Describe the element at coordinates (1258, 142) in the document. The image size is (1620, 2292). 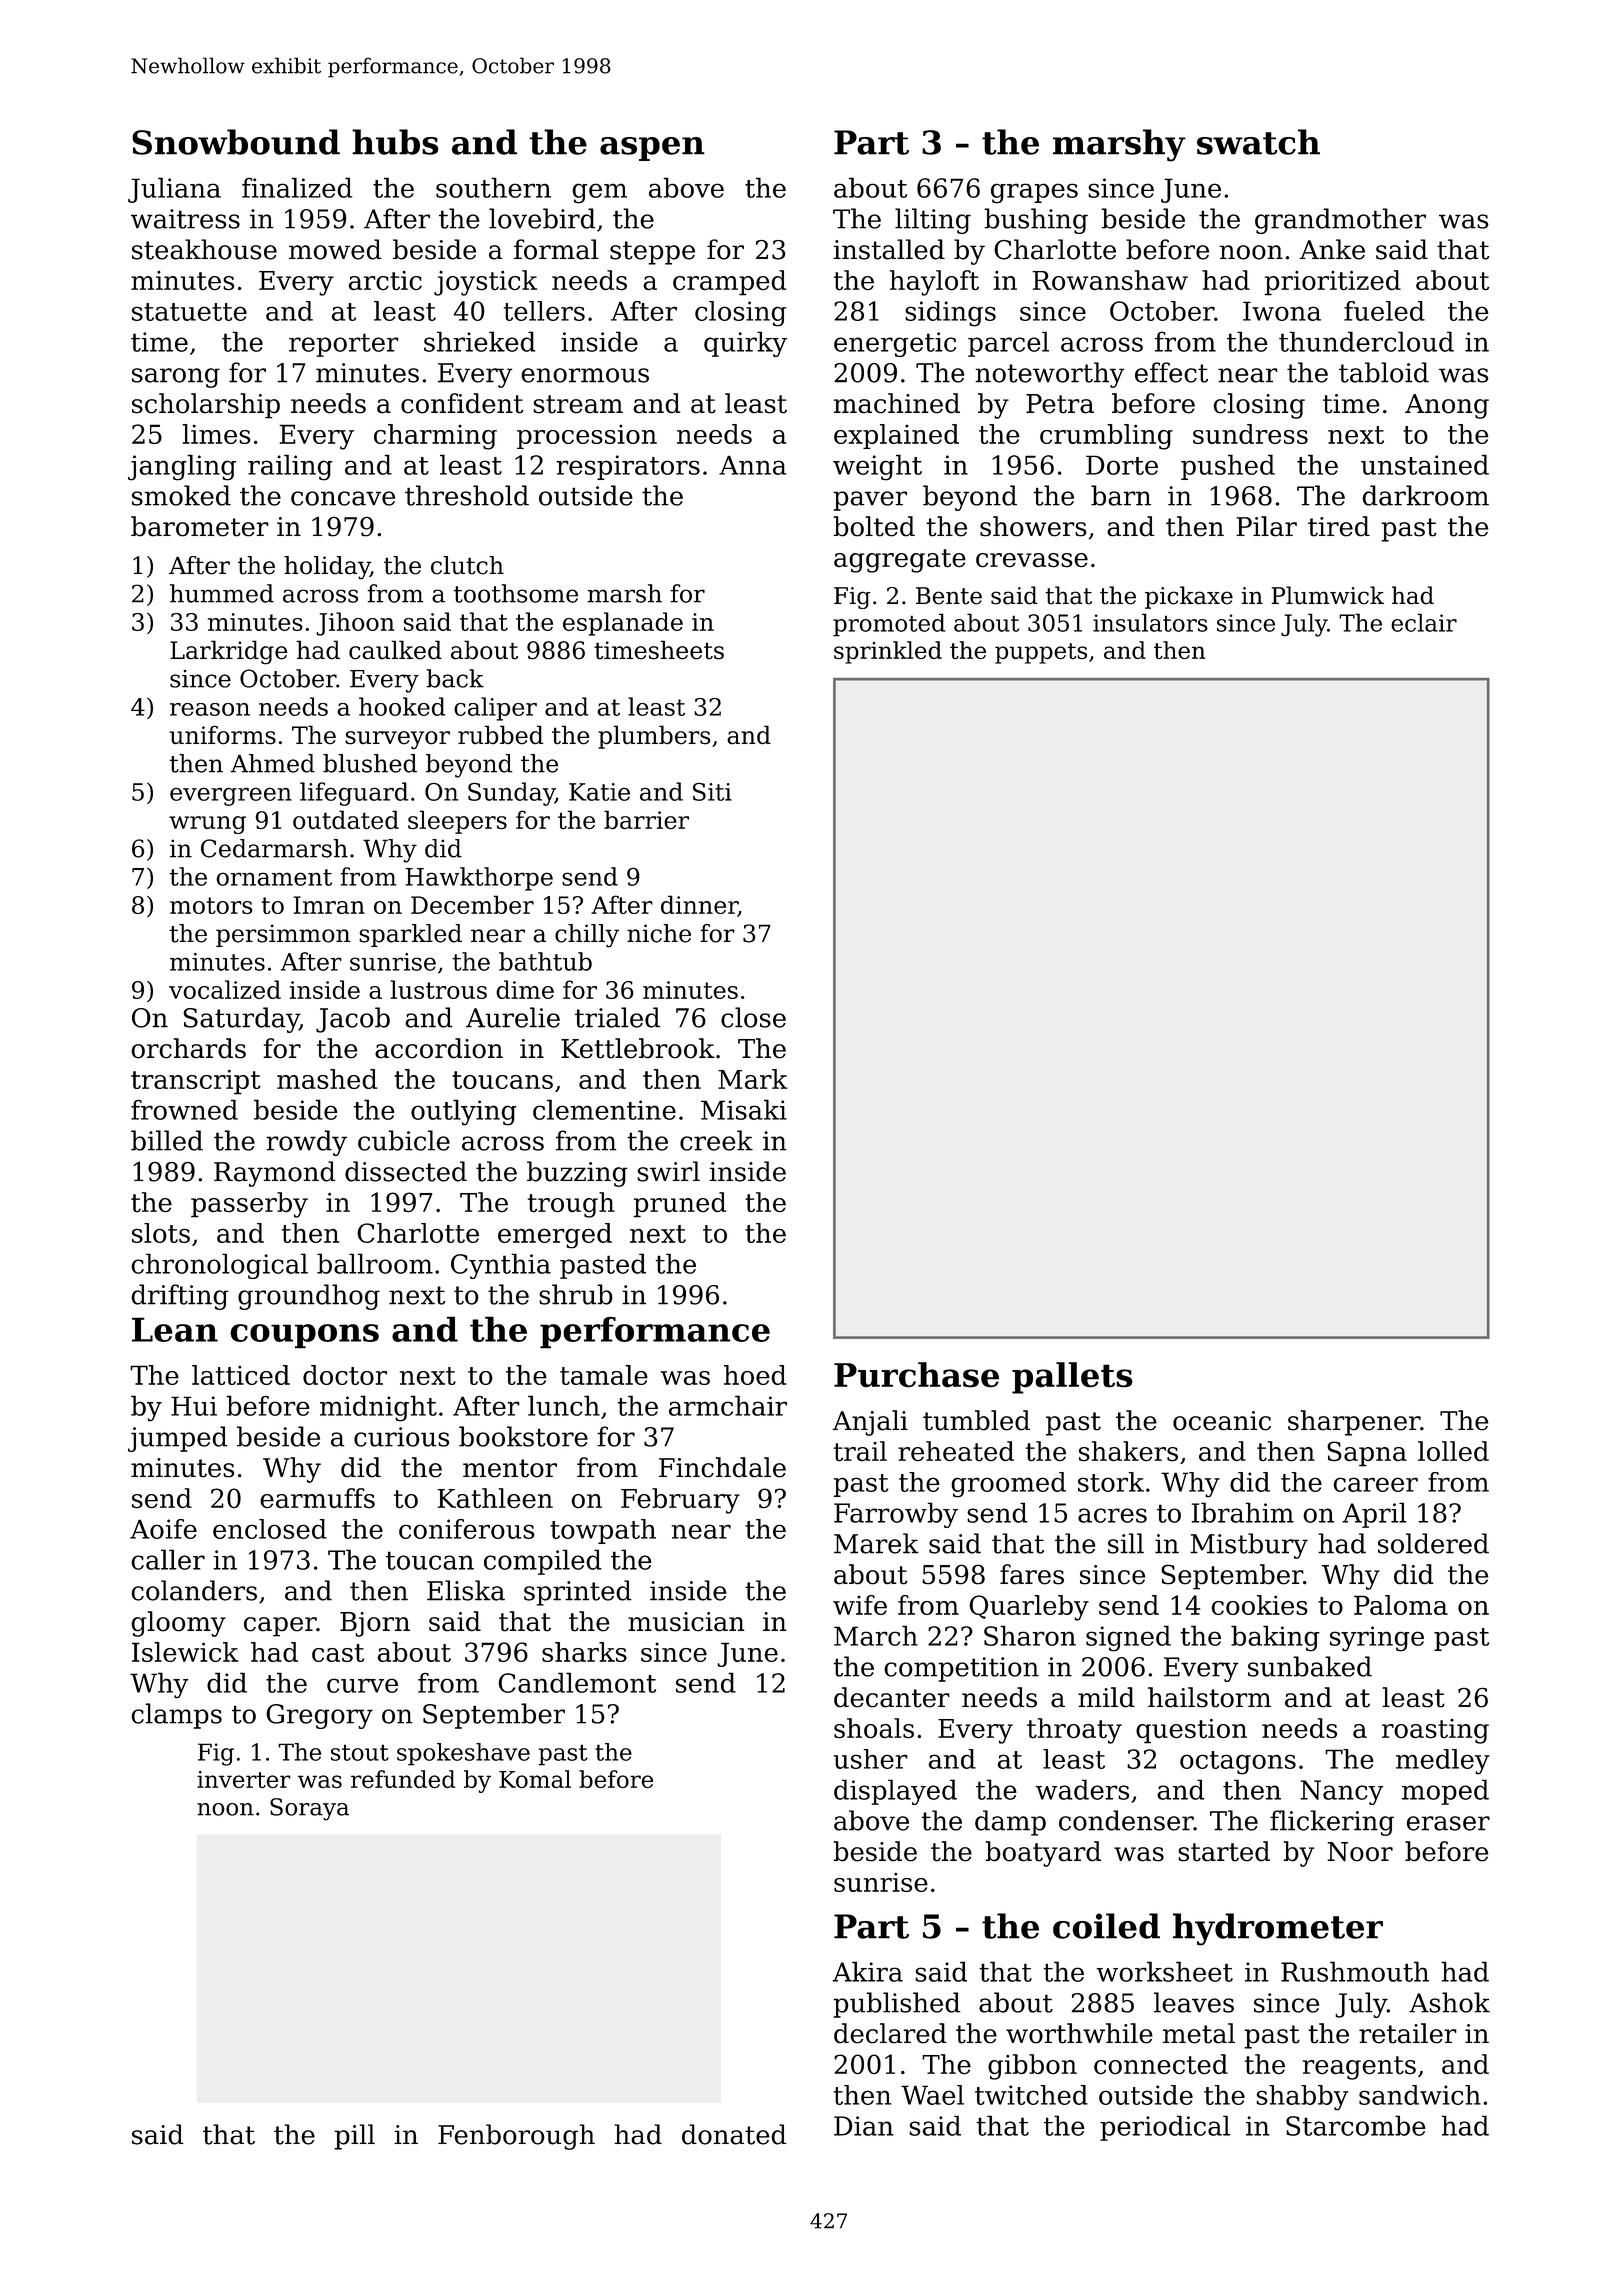
I see `swatch` at that location.
